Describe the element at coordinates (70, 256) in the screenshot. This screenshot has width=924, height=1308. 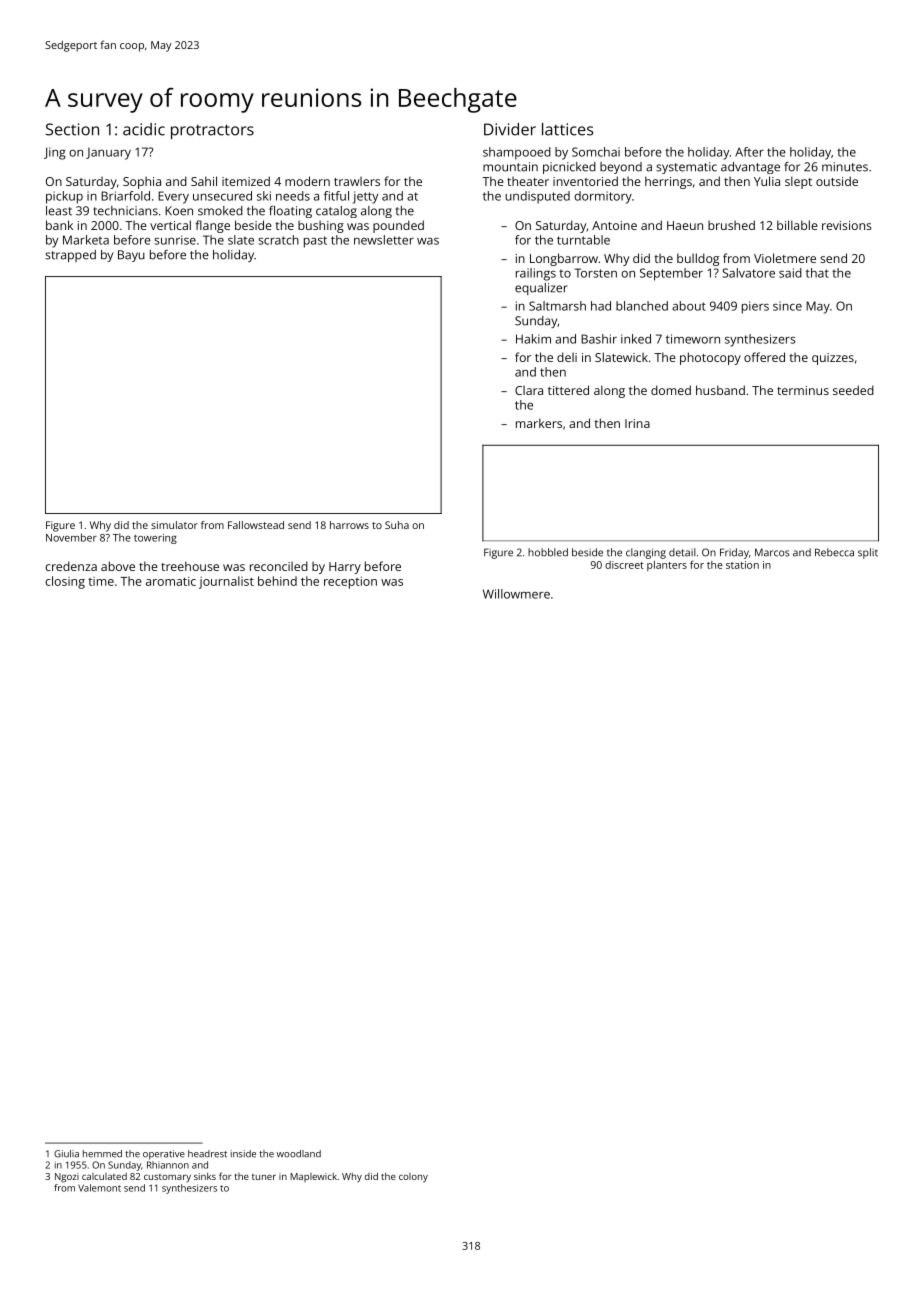
I see `strapped` at that location.
